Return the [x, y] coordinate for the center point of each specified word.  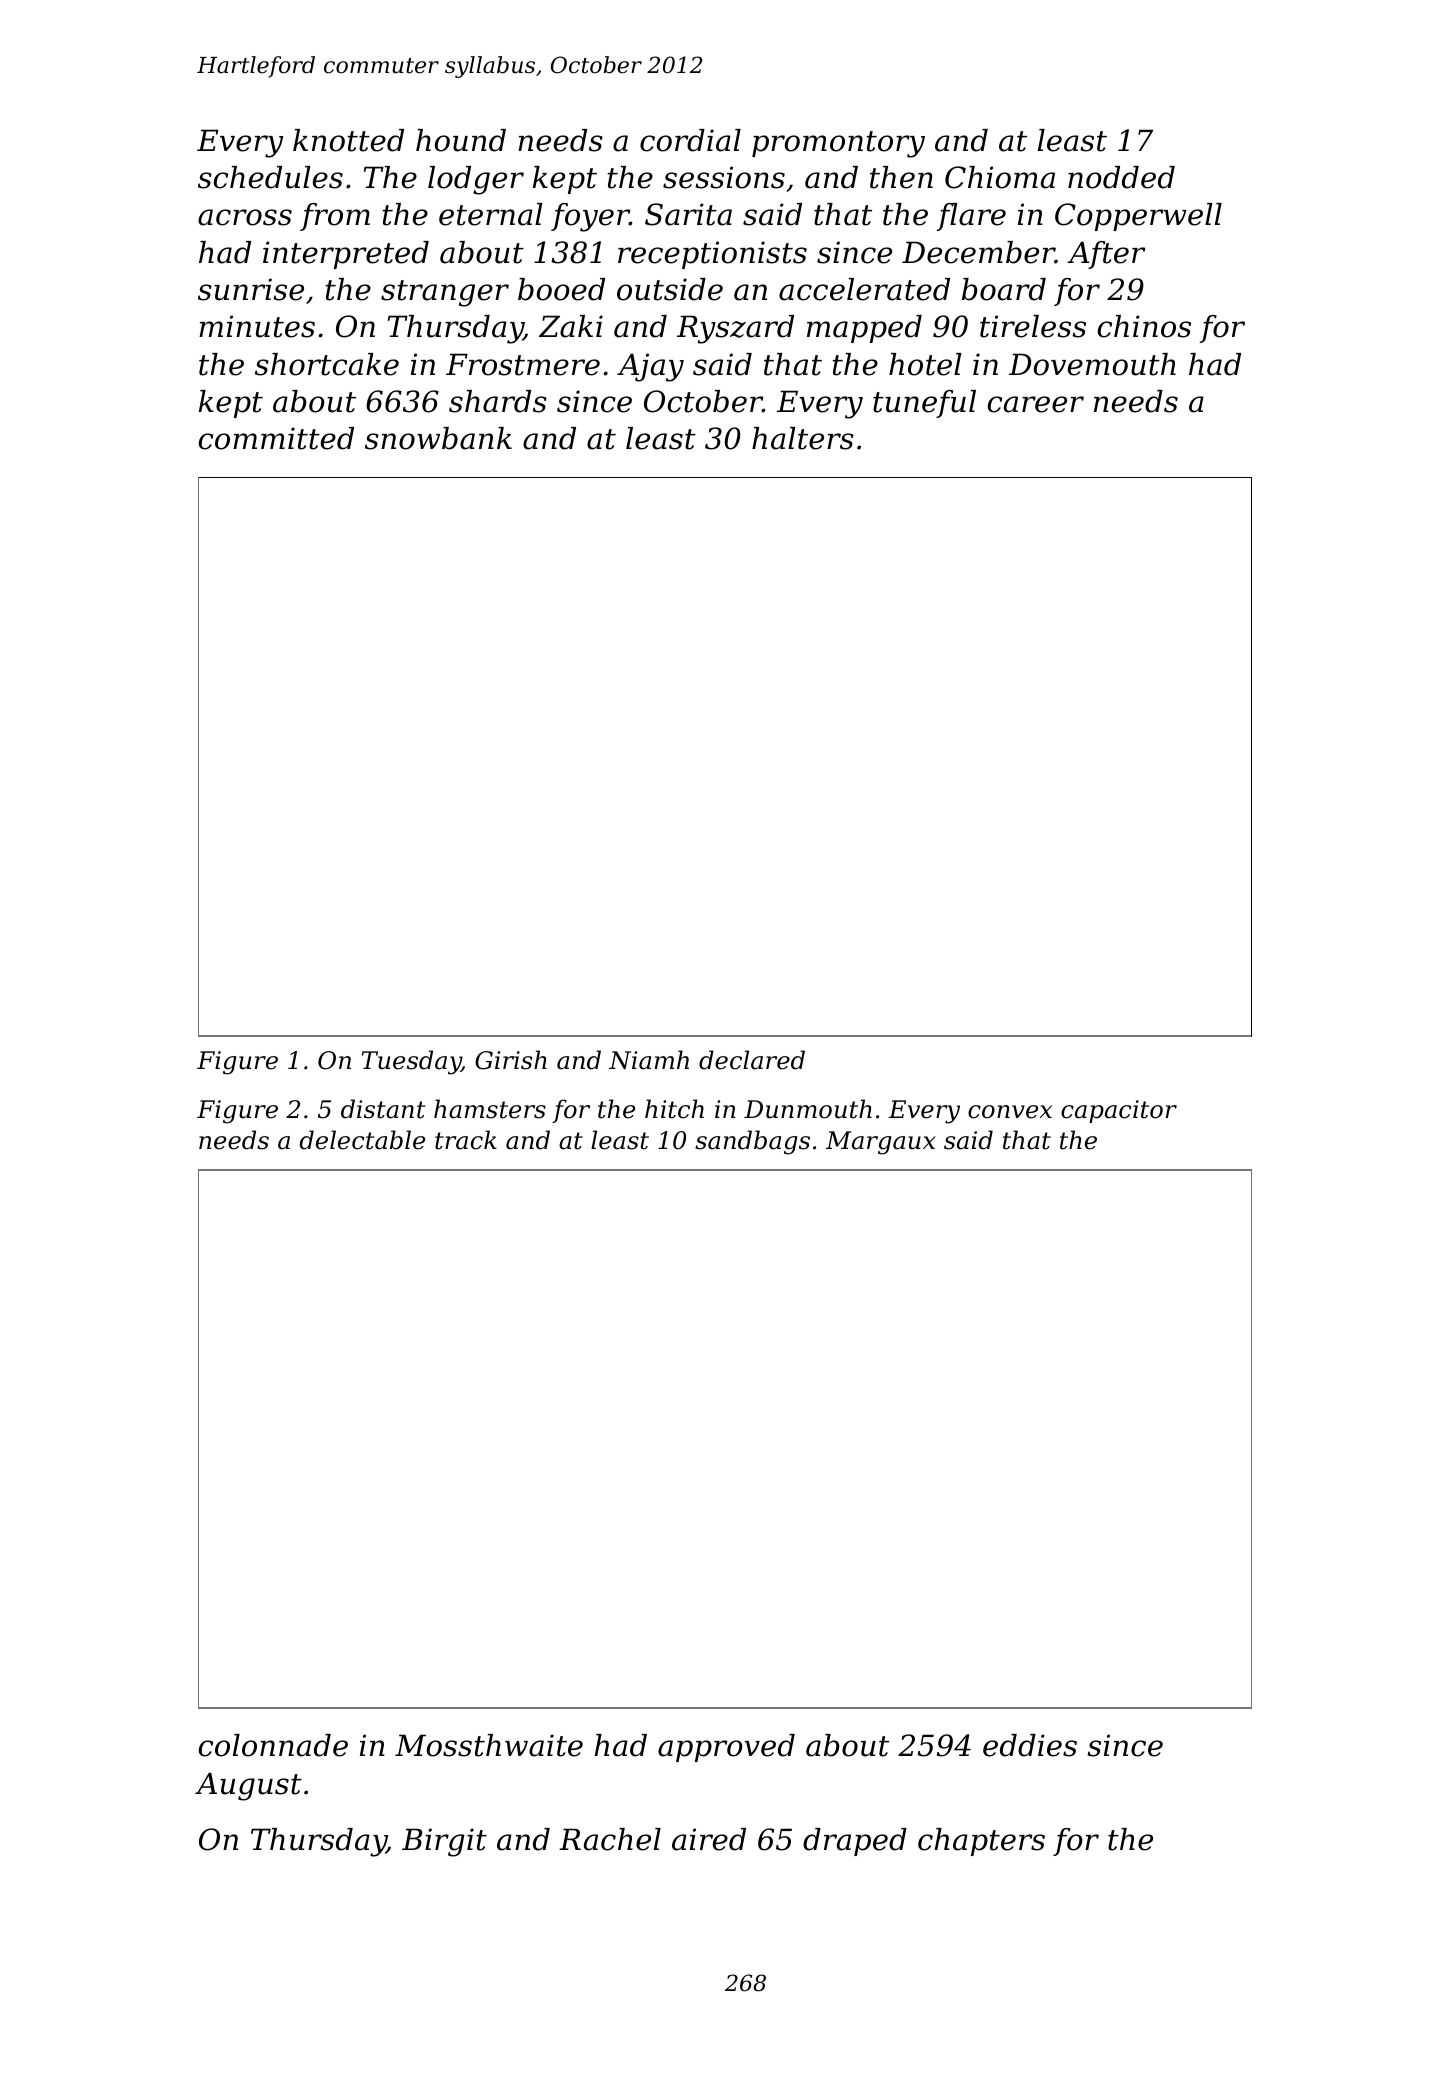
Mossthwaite [489, 1745]
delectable [362, 1140]
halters [803, 438]
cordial [690, 140]
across [245, 217]
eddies [1030, 1745]
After [1106, 255]
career [1036, 404]
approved [726, 1748]
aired [709, 1839]
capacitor [1119, 1111]
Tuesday [411, 1062]
